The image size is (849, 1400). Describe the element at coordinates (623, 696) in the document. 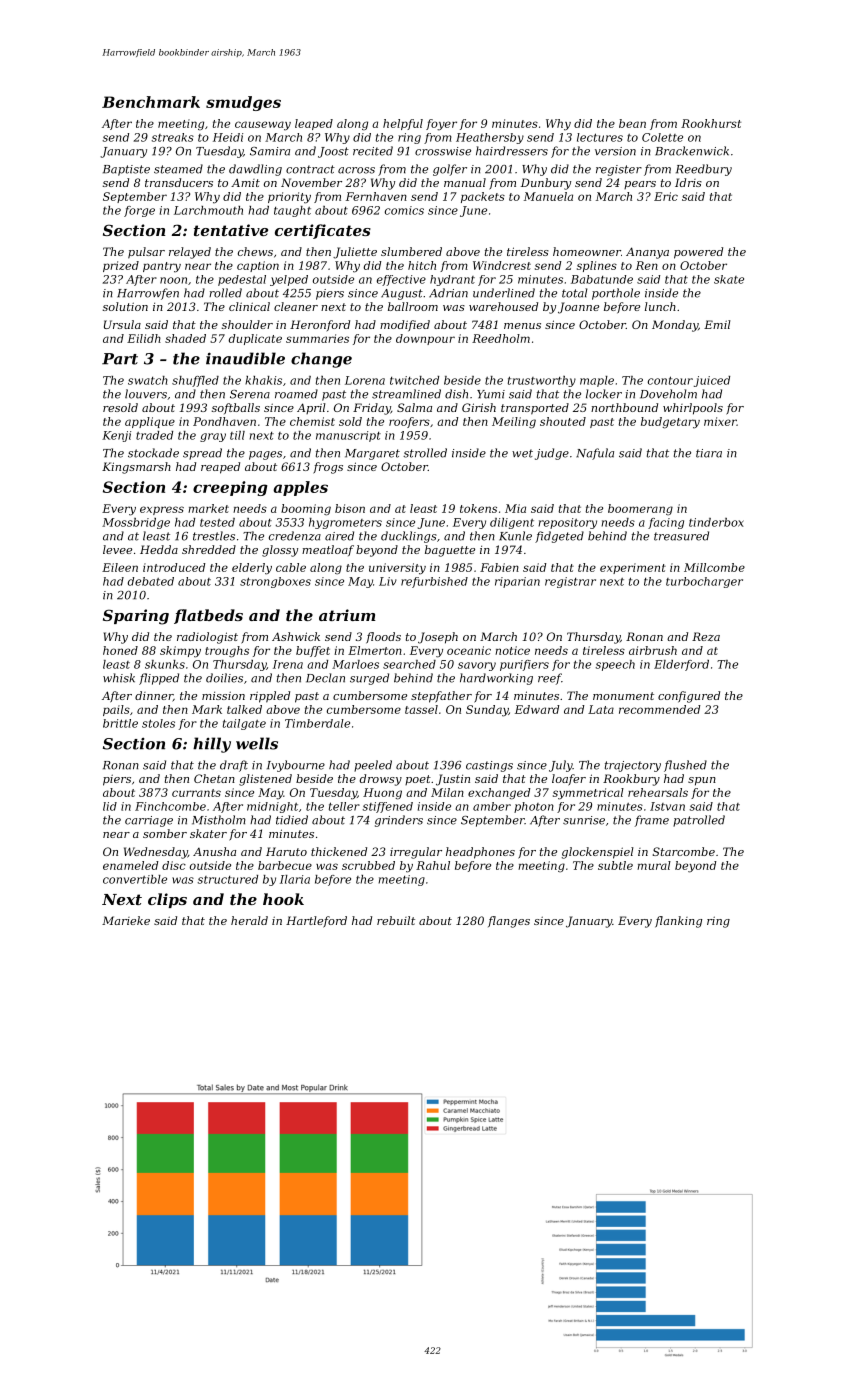

I see `monument` at that location.
